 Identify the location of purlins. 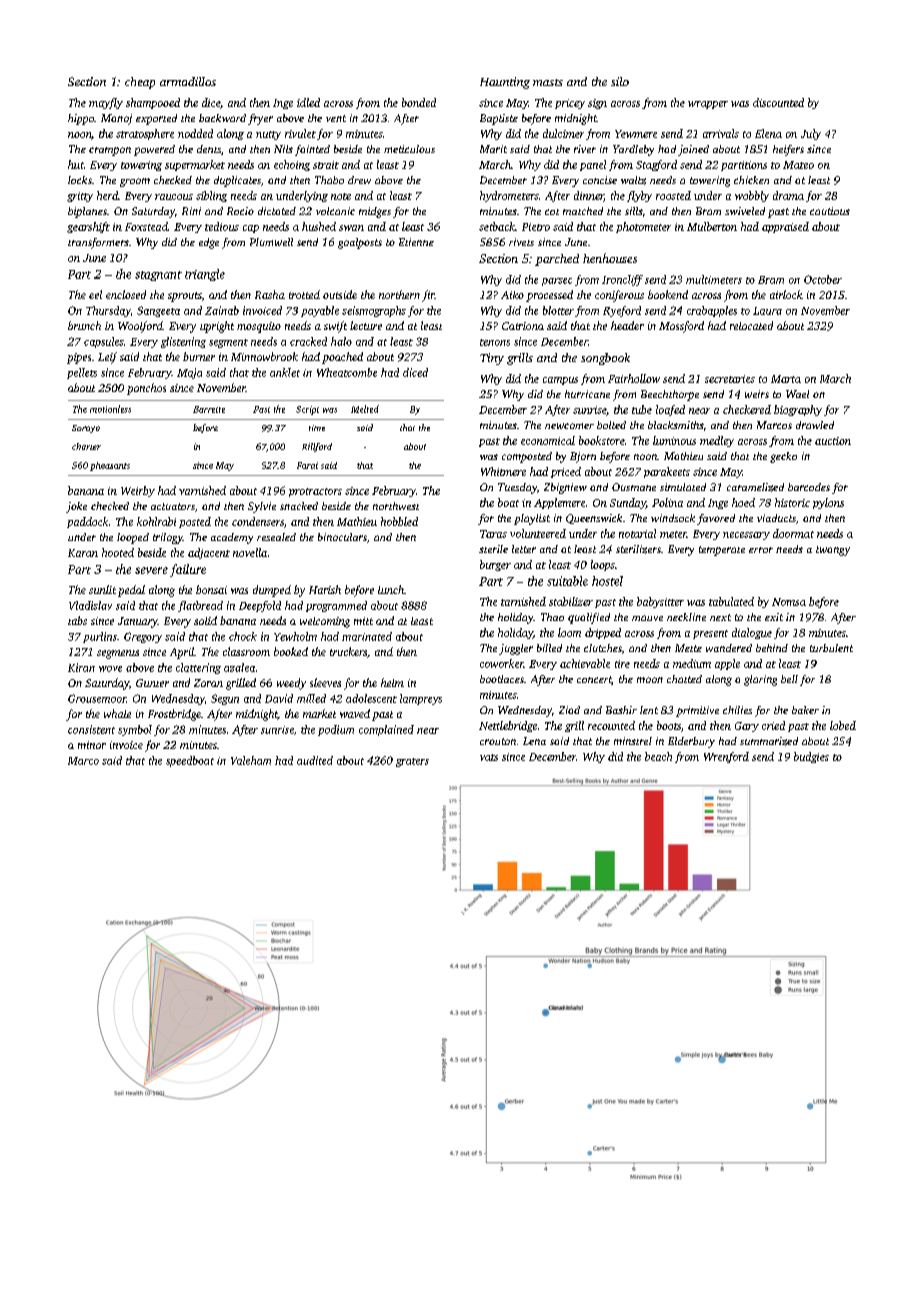
(100, 637).
